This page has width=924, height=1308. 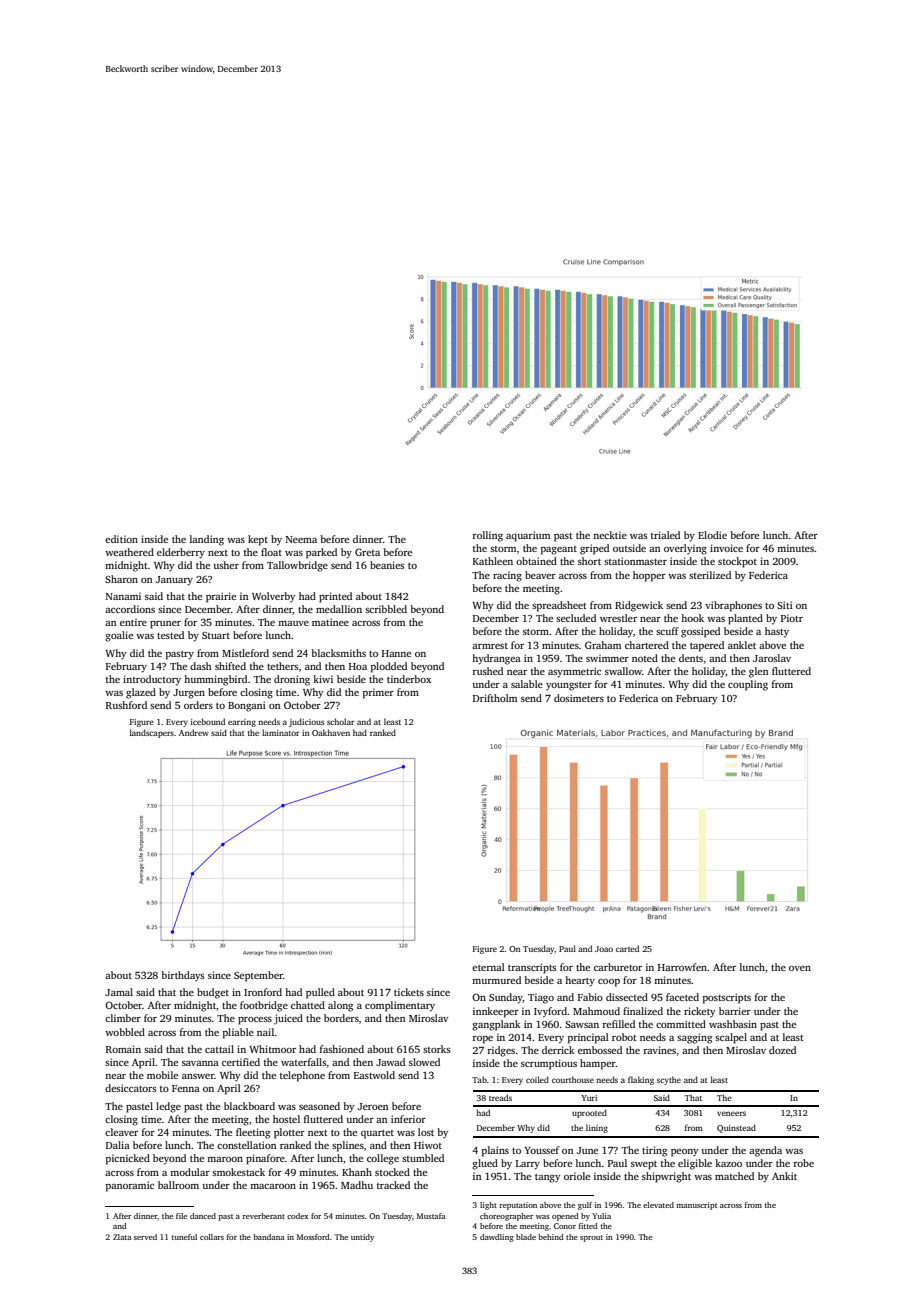 What do you see at coordinates (123, 1049) in the page?
I see `Romain` at bounding box center [123, 1049].
